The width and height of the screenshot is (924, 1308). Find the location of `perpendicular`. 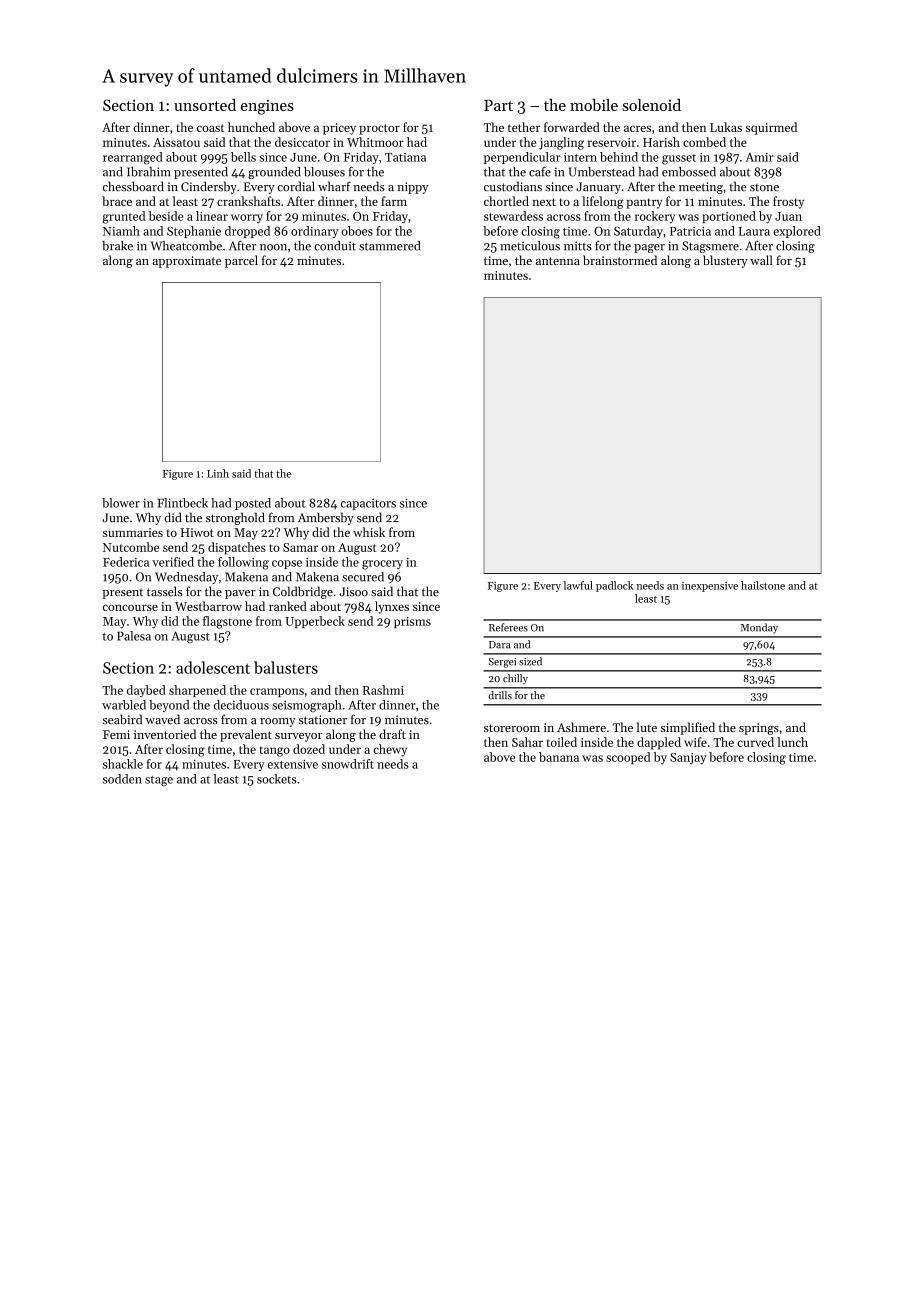

perpendicular is located at coordinates (522, 158).
